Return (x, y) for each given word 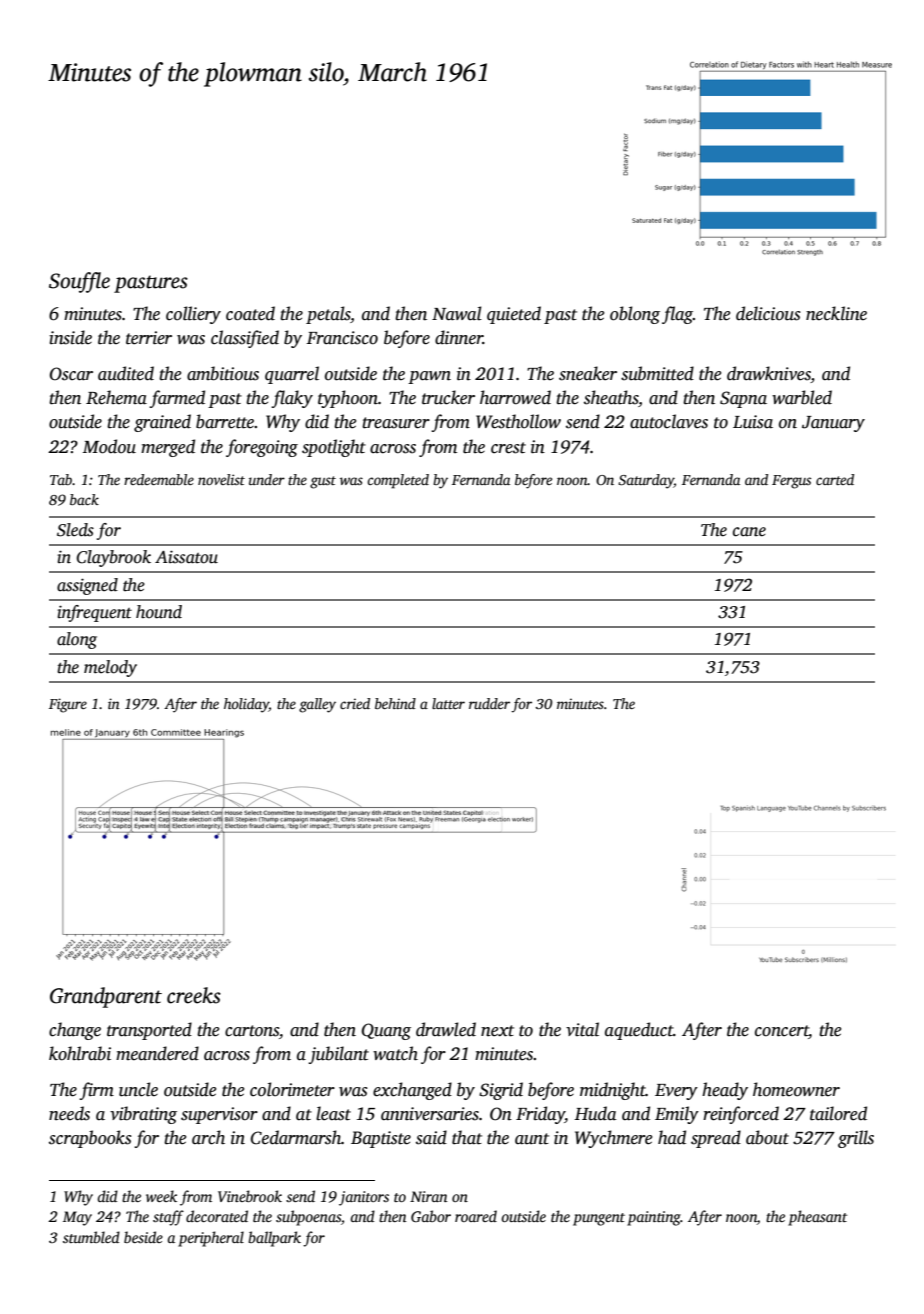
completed (398, 481)
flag (677, 315)
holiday (246, 705)
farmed (177, 399)
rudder (489, 703)
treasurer (396, 423)
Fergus (791, 482)
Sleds (75, 530)
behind (395, 703)
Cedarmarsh (296, 1137)
